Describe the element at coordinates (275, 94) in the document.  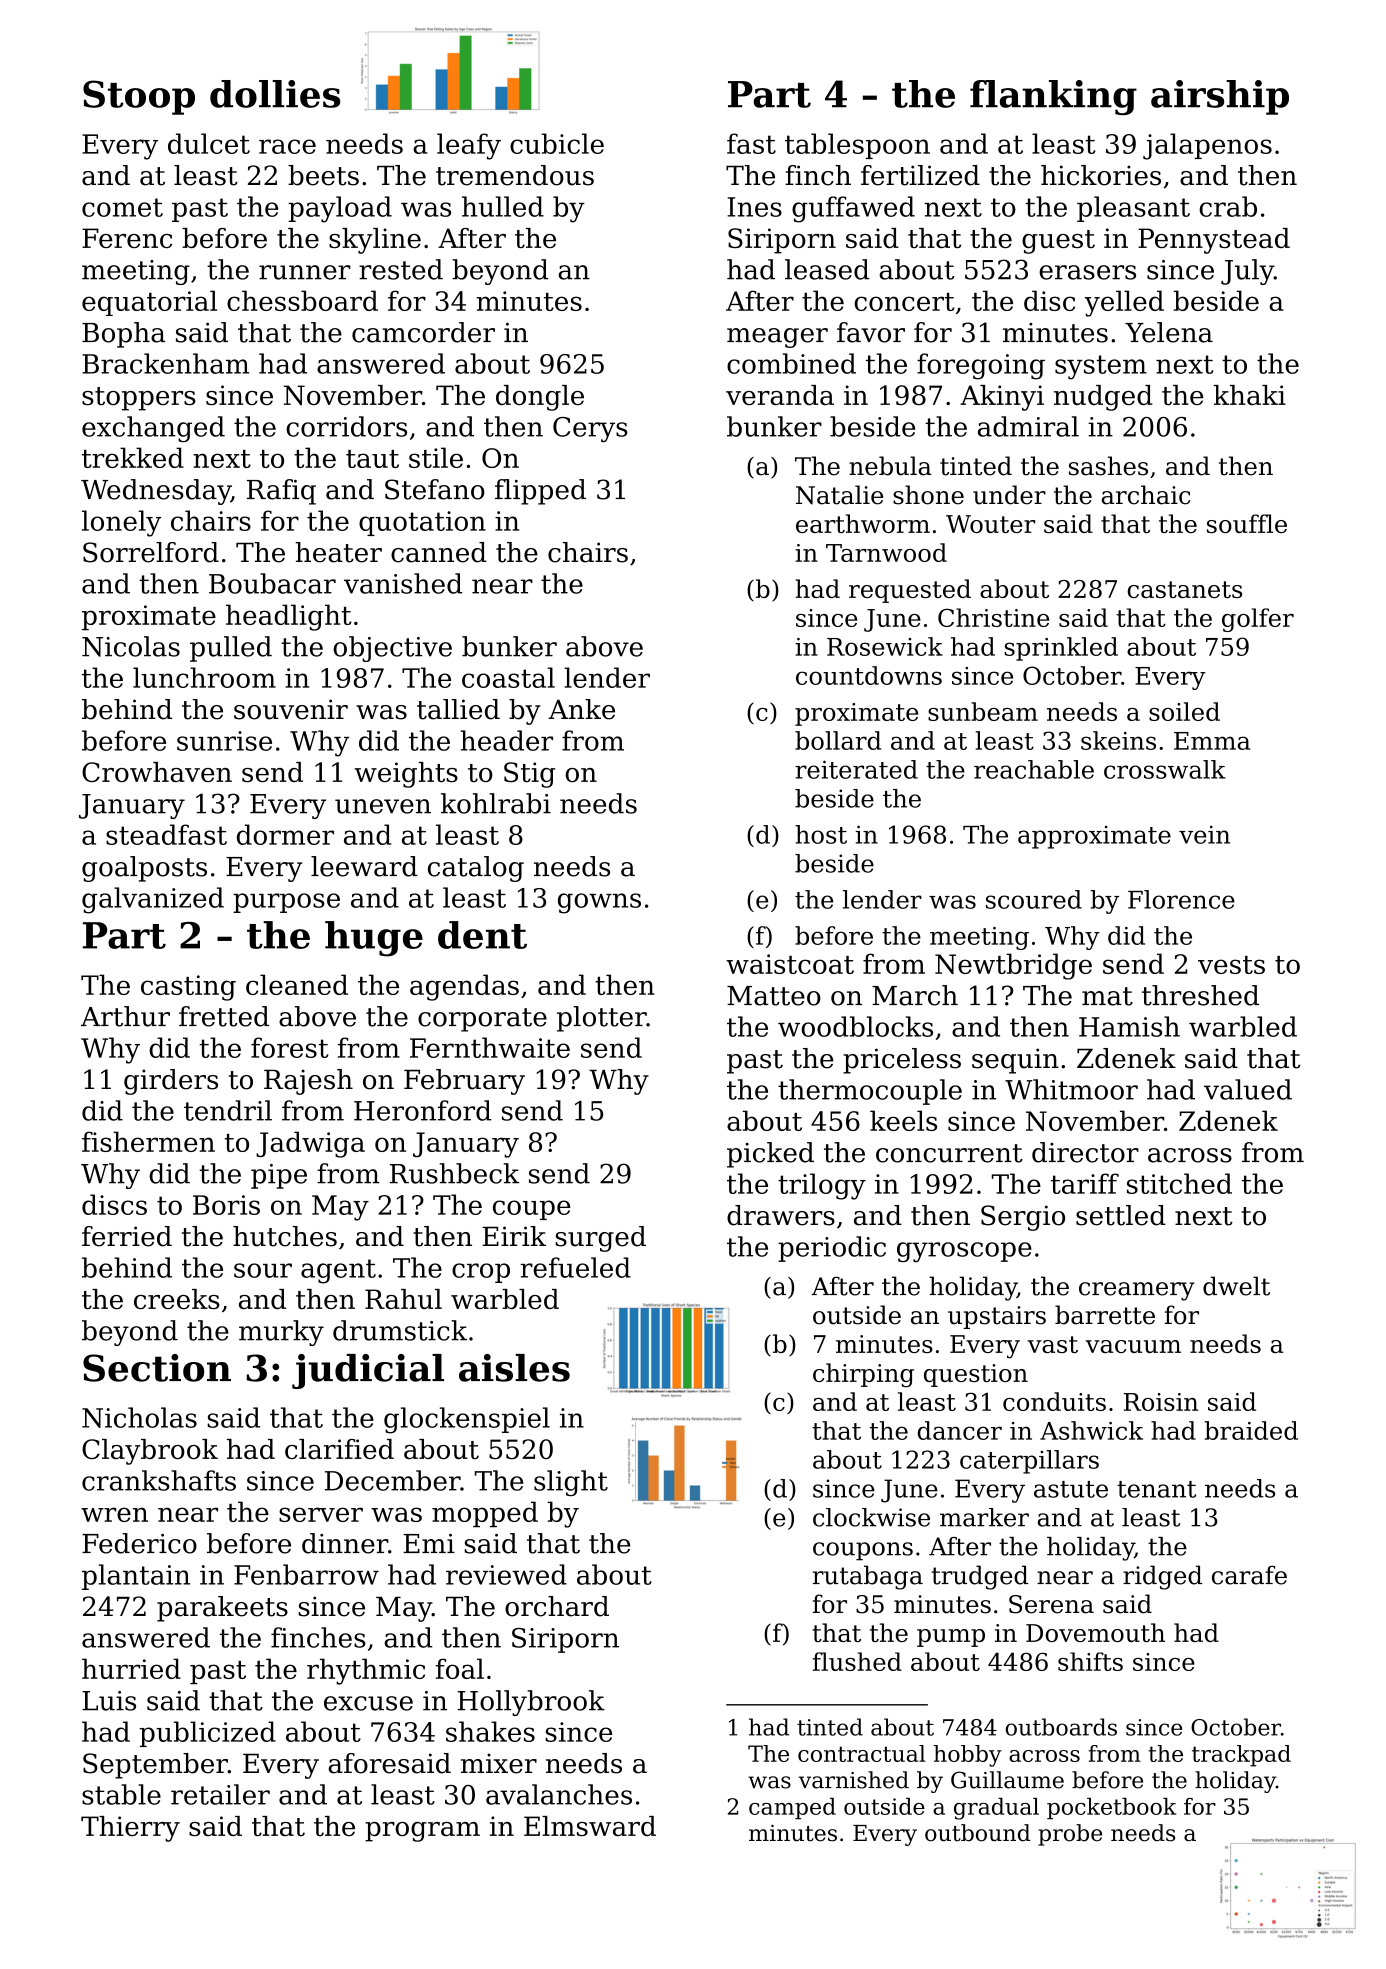
I see `dollies` at that location.
